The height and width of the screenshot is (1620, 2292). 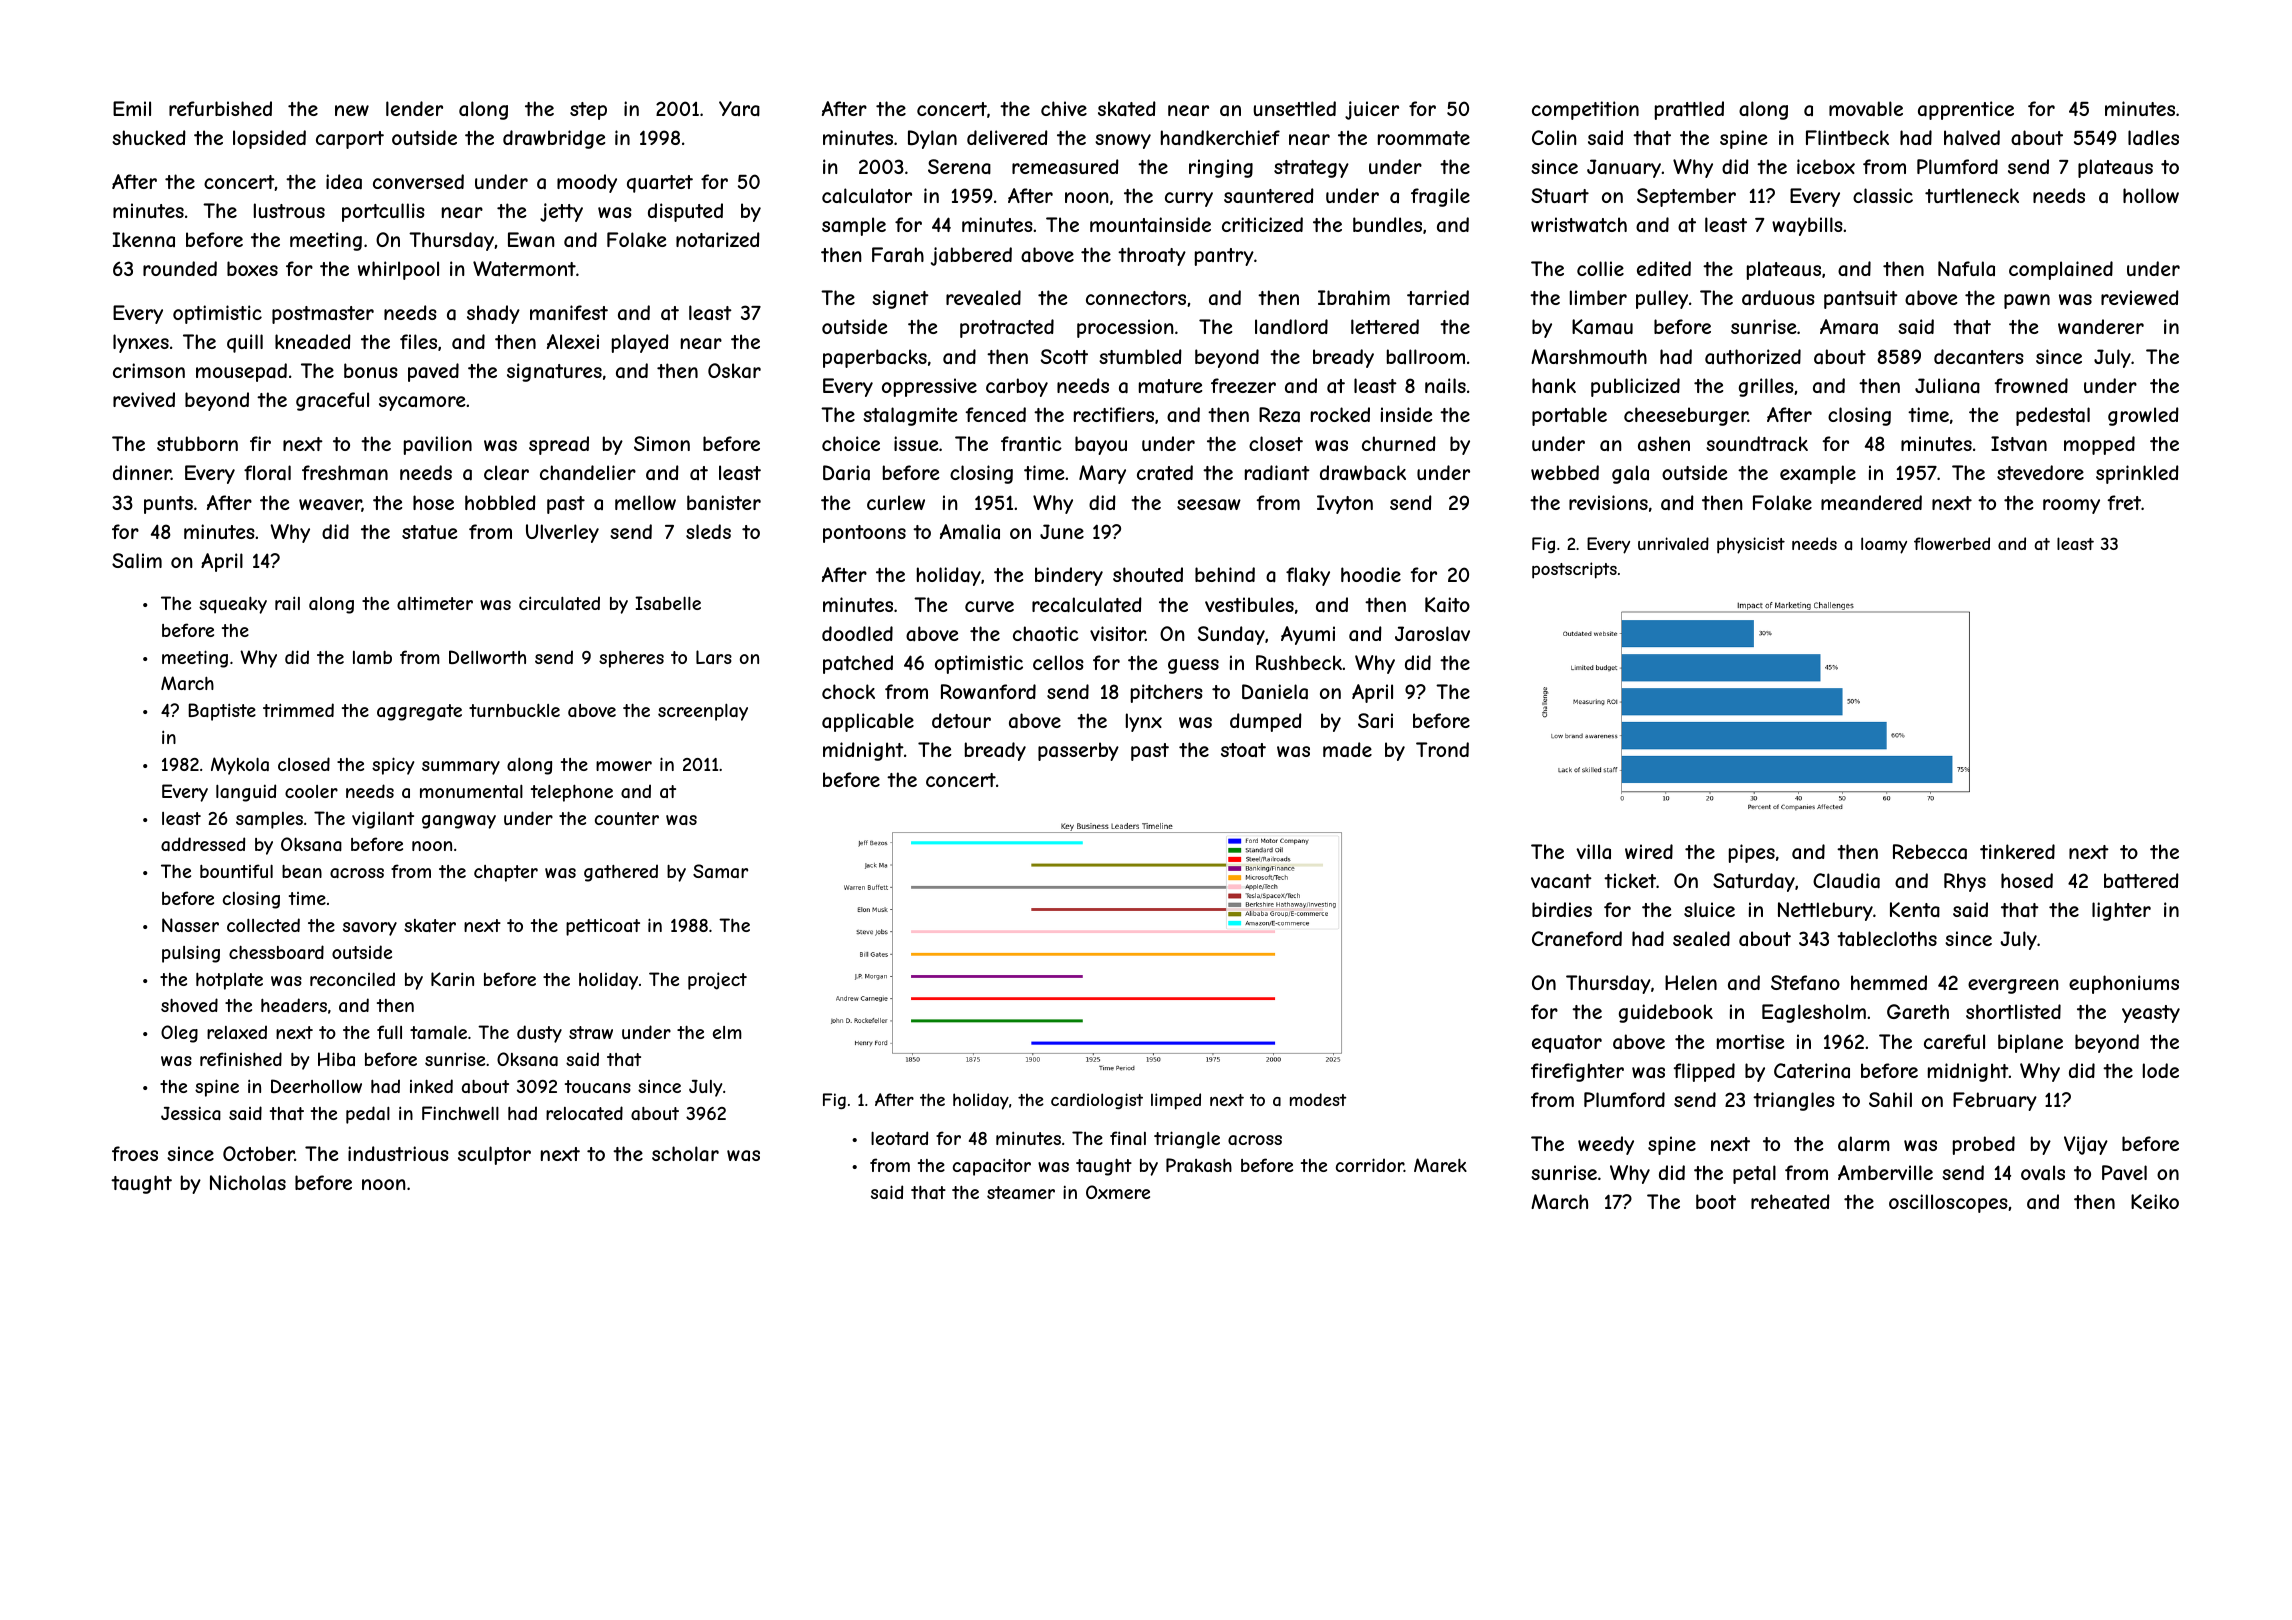 I want to click on stumbled, so click(x=1140, y=356).
